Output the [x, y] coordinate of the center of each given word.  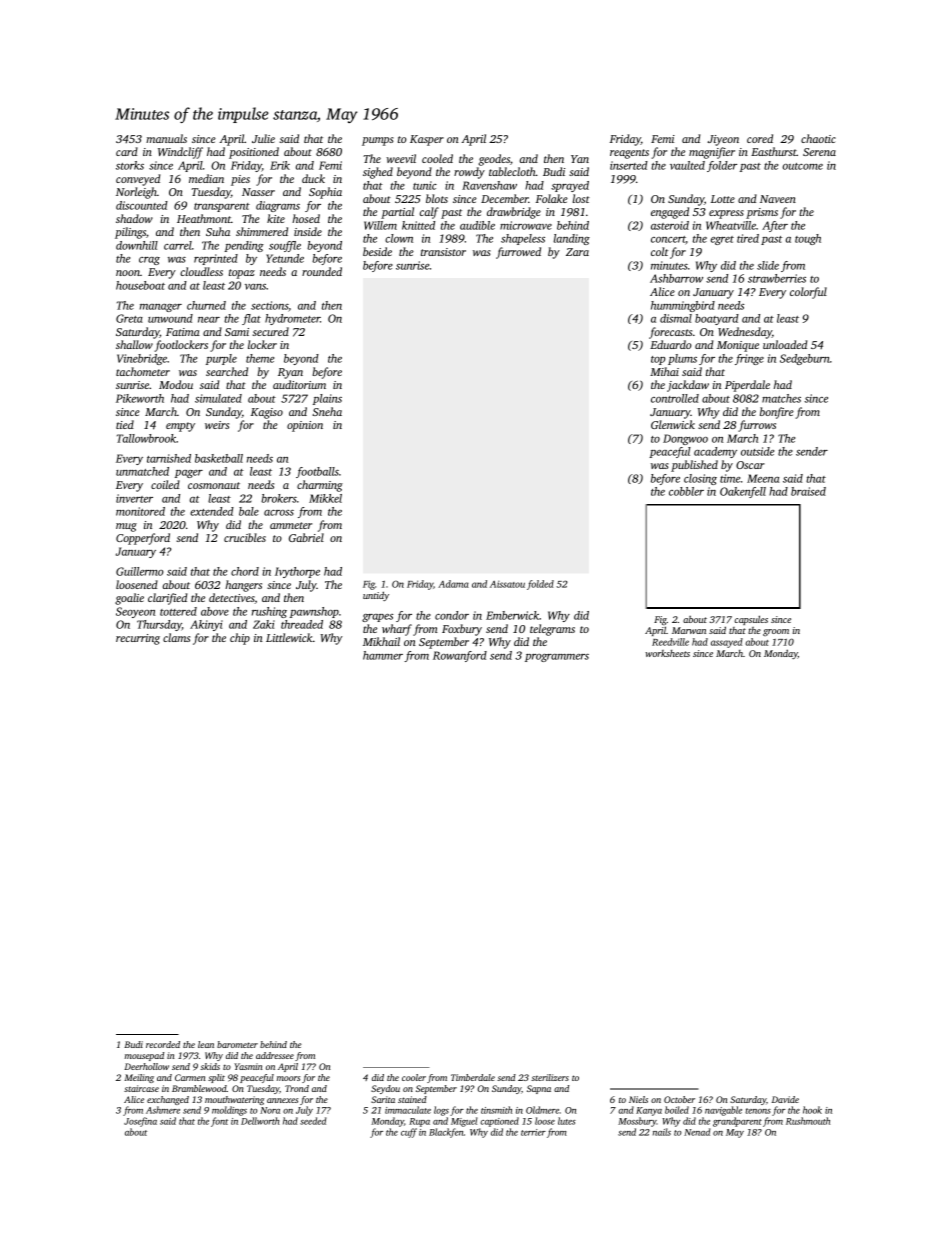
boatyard [717, 319]
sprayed [570, 186]
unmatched [142, 471]
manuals [166, 138]
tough [808, 239]
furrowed [518, 253]
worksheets [668, 653]
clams [176, 637]
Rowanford [460, 656]
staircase [141, 1088]
